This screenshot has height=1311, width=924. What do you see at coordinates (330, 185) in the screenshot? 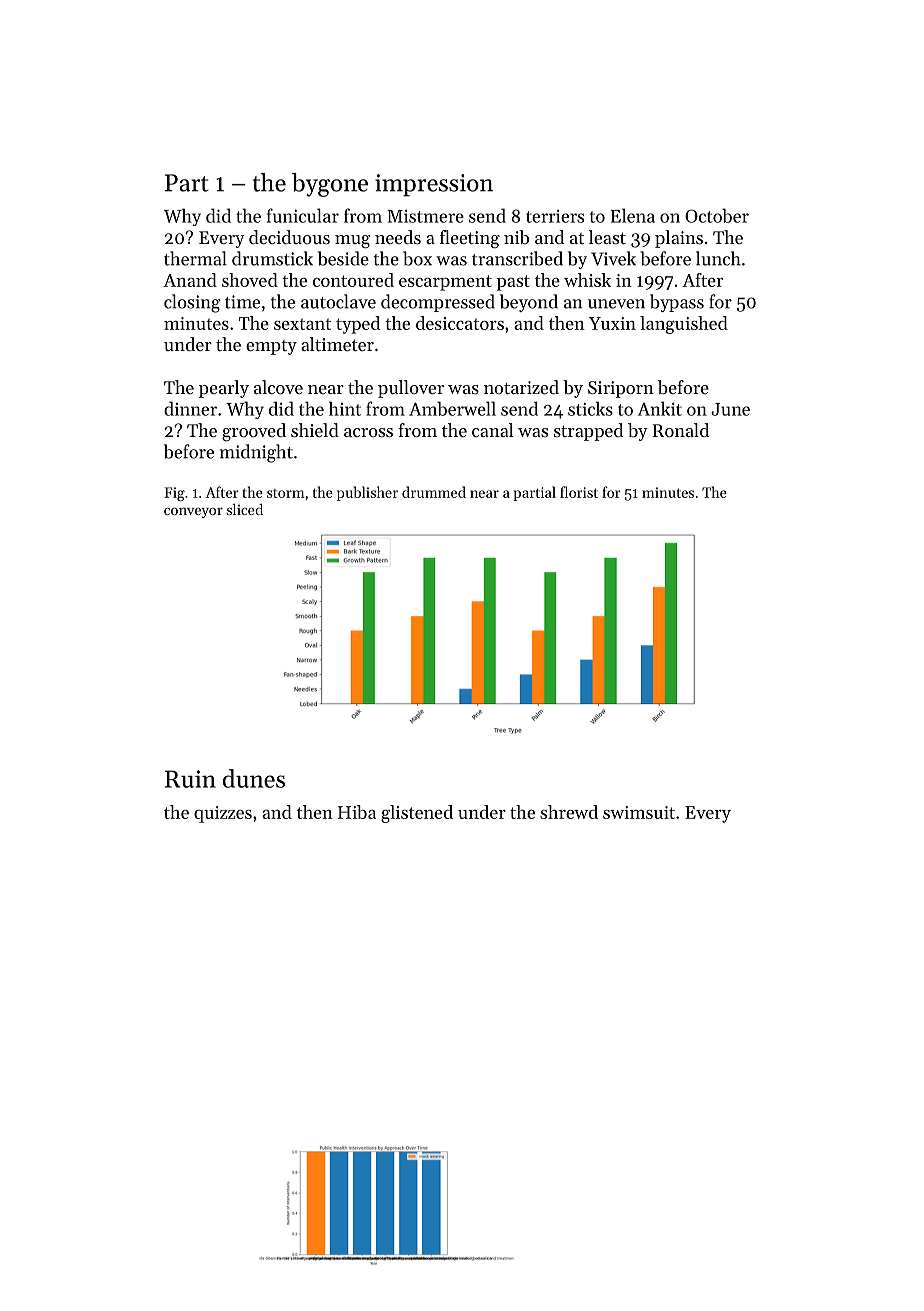
I see `bygone` at bounding box center [330, 185].
